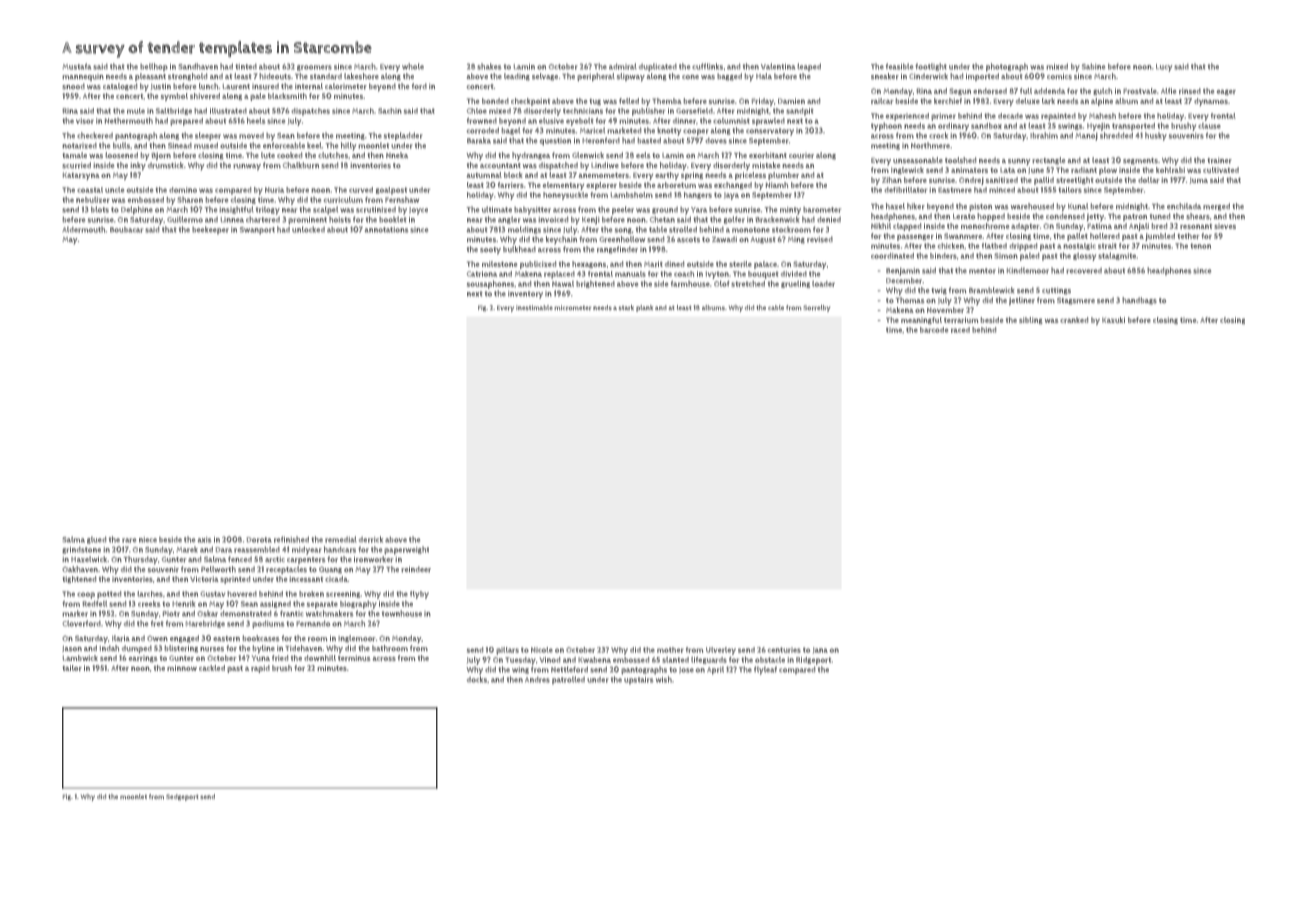 This document has height=924, width=1308. Describe the element at coordinates (1022, 301) in the document. I see `jetliner` at that location.
